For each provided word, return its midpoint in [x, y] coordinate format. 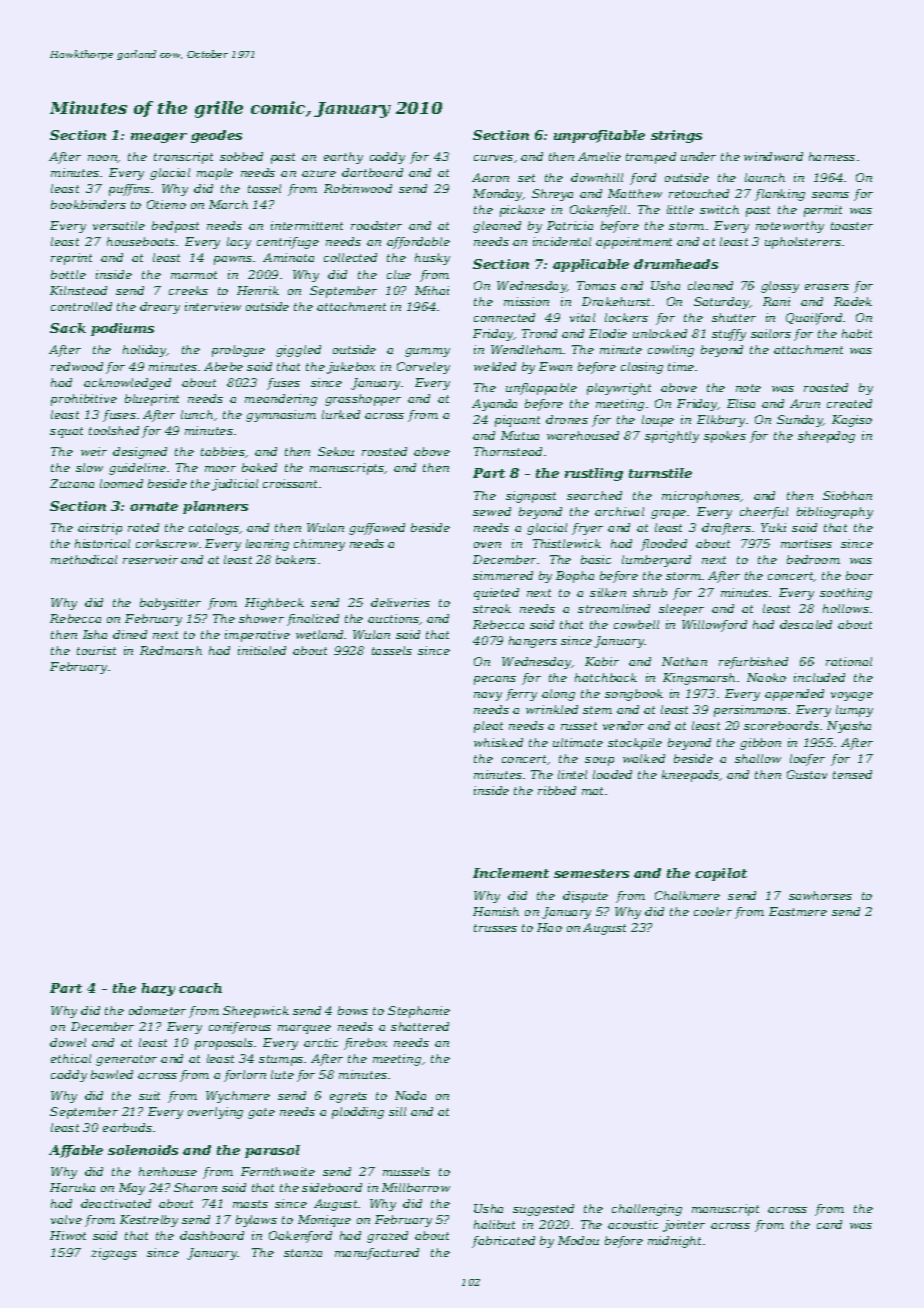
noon [103, 159]
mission [526, 301]
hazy [158, 989]
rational [849, 661]
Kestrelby [149, 1221]
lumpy [854, 711]
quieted [496, 594]
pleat [488, 727]
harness [832, 156]
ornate [154, 506]
